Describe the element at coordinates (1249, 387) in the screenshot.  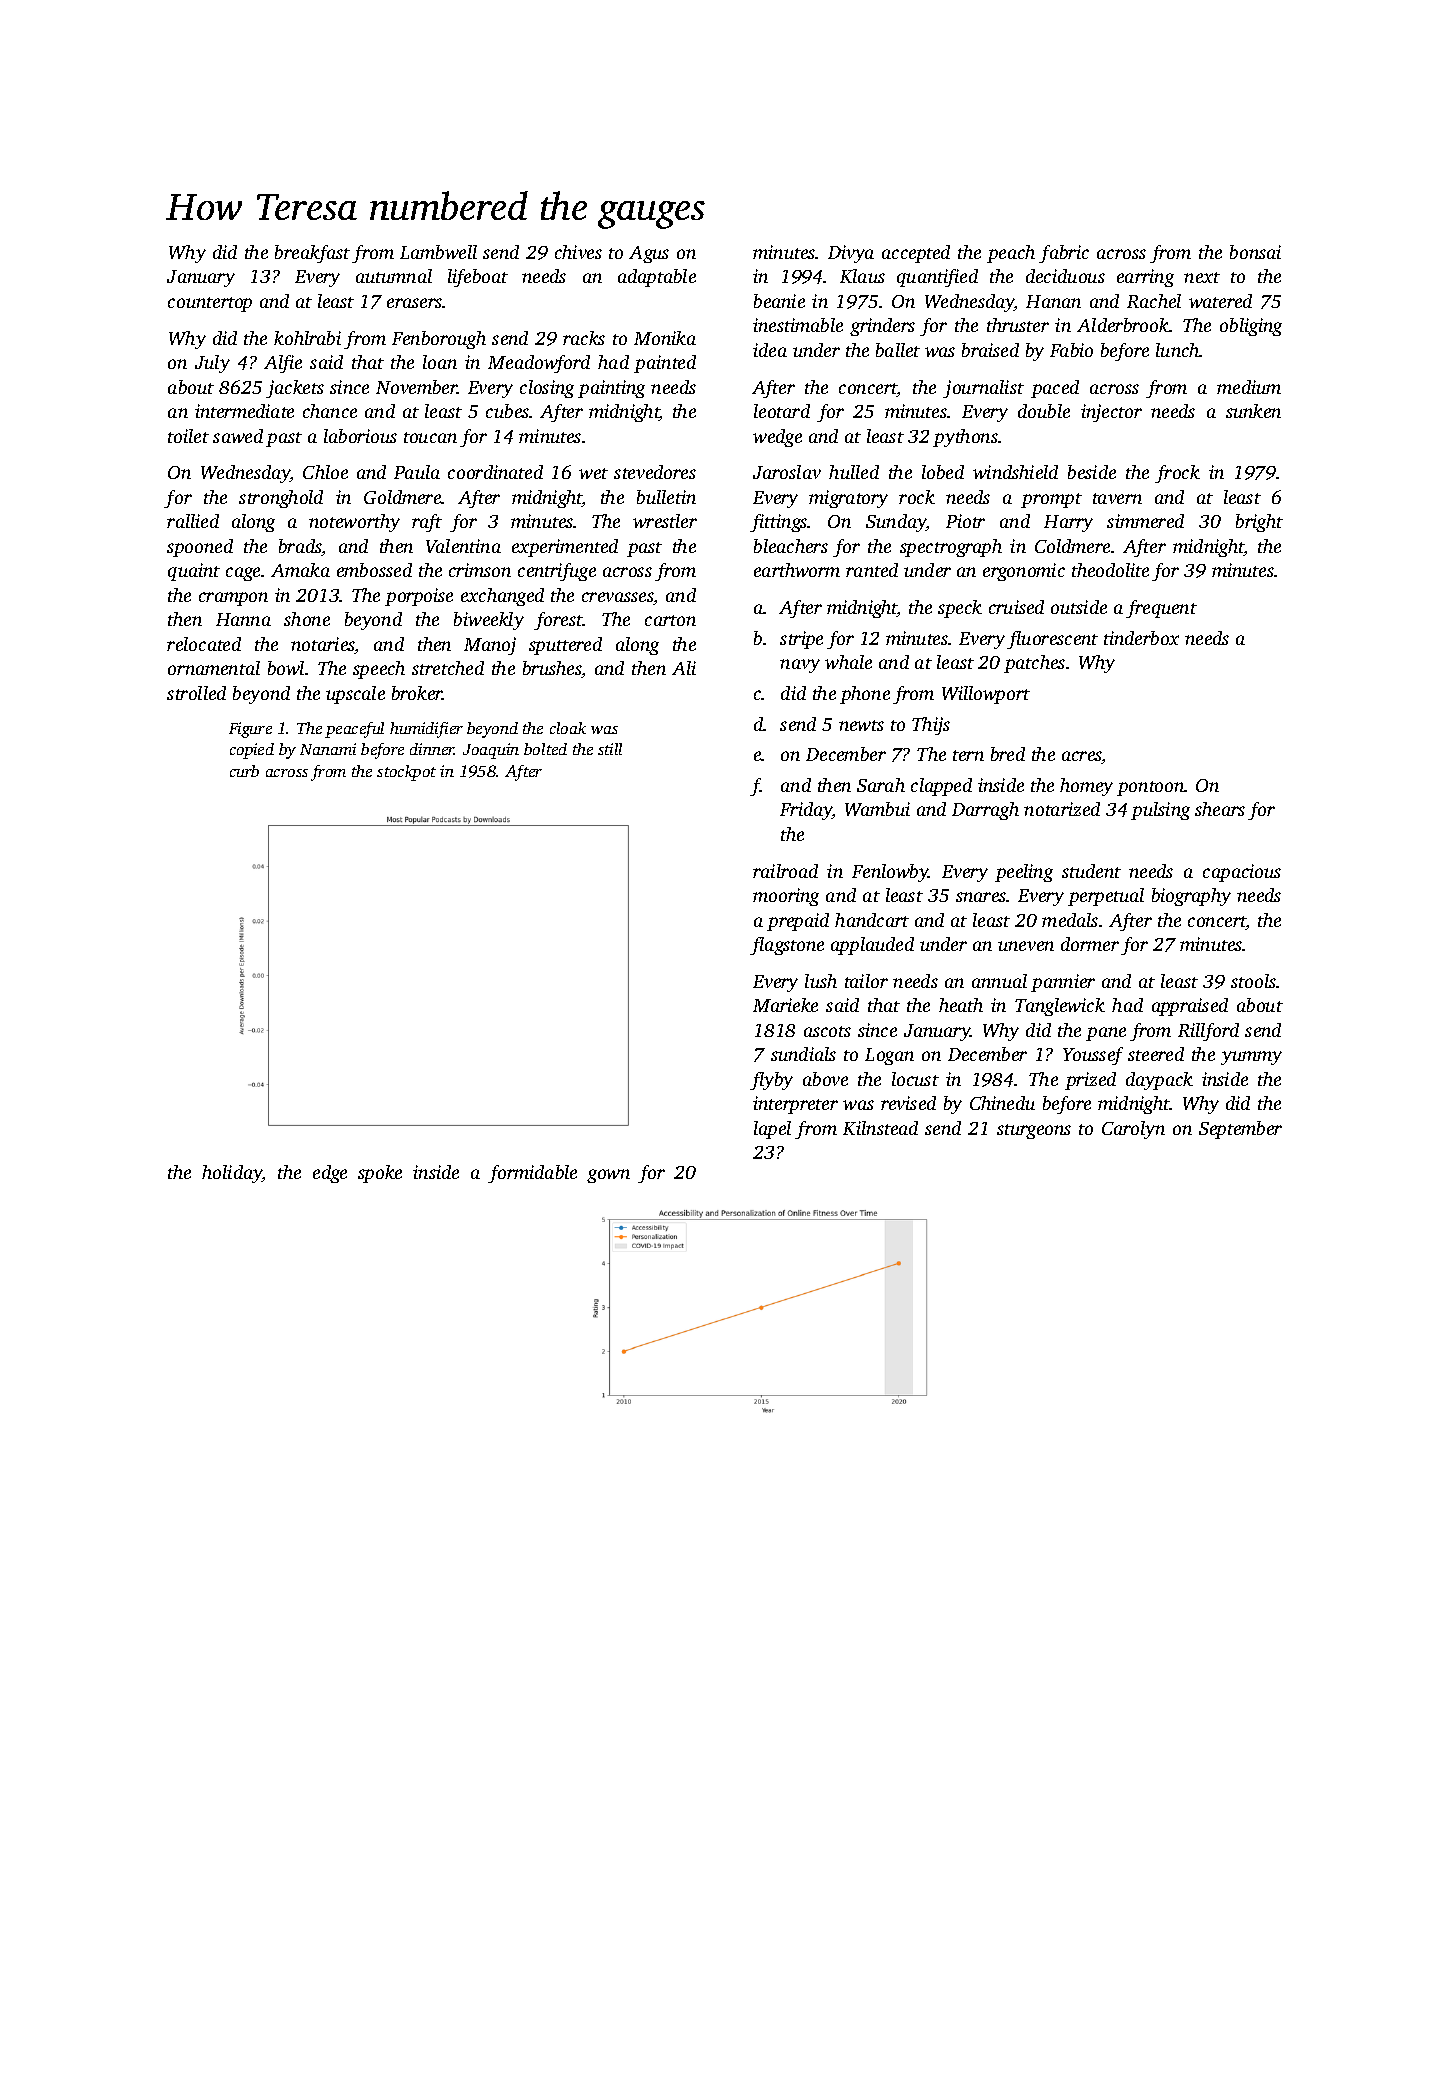
I see `medium` at that location.
